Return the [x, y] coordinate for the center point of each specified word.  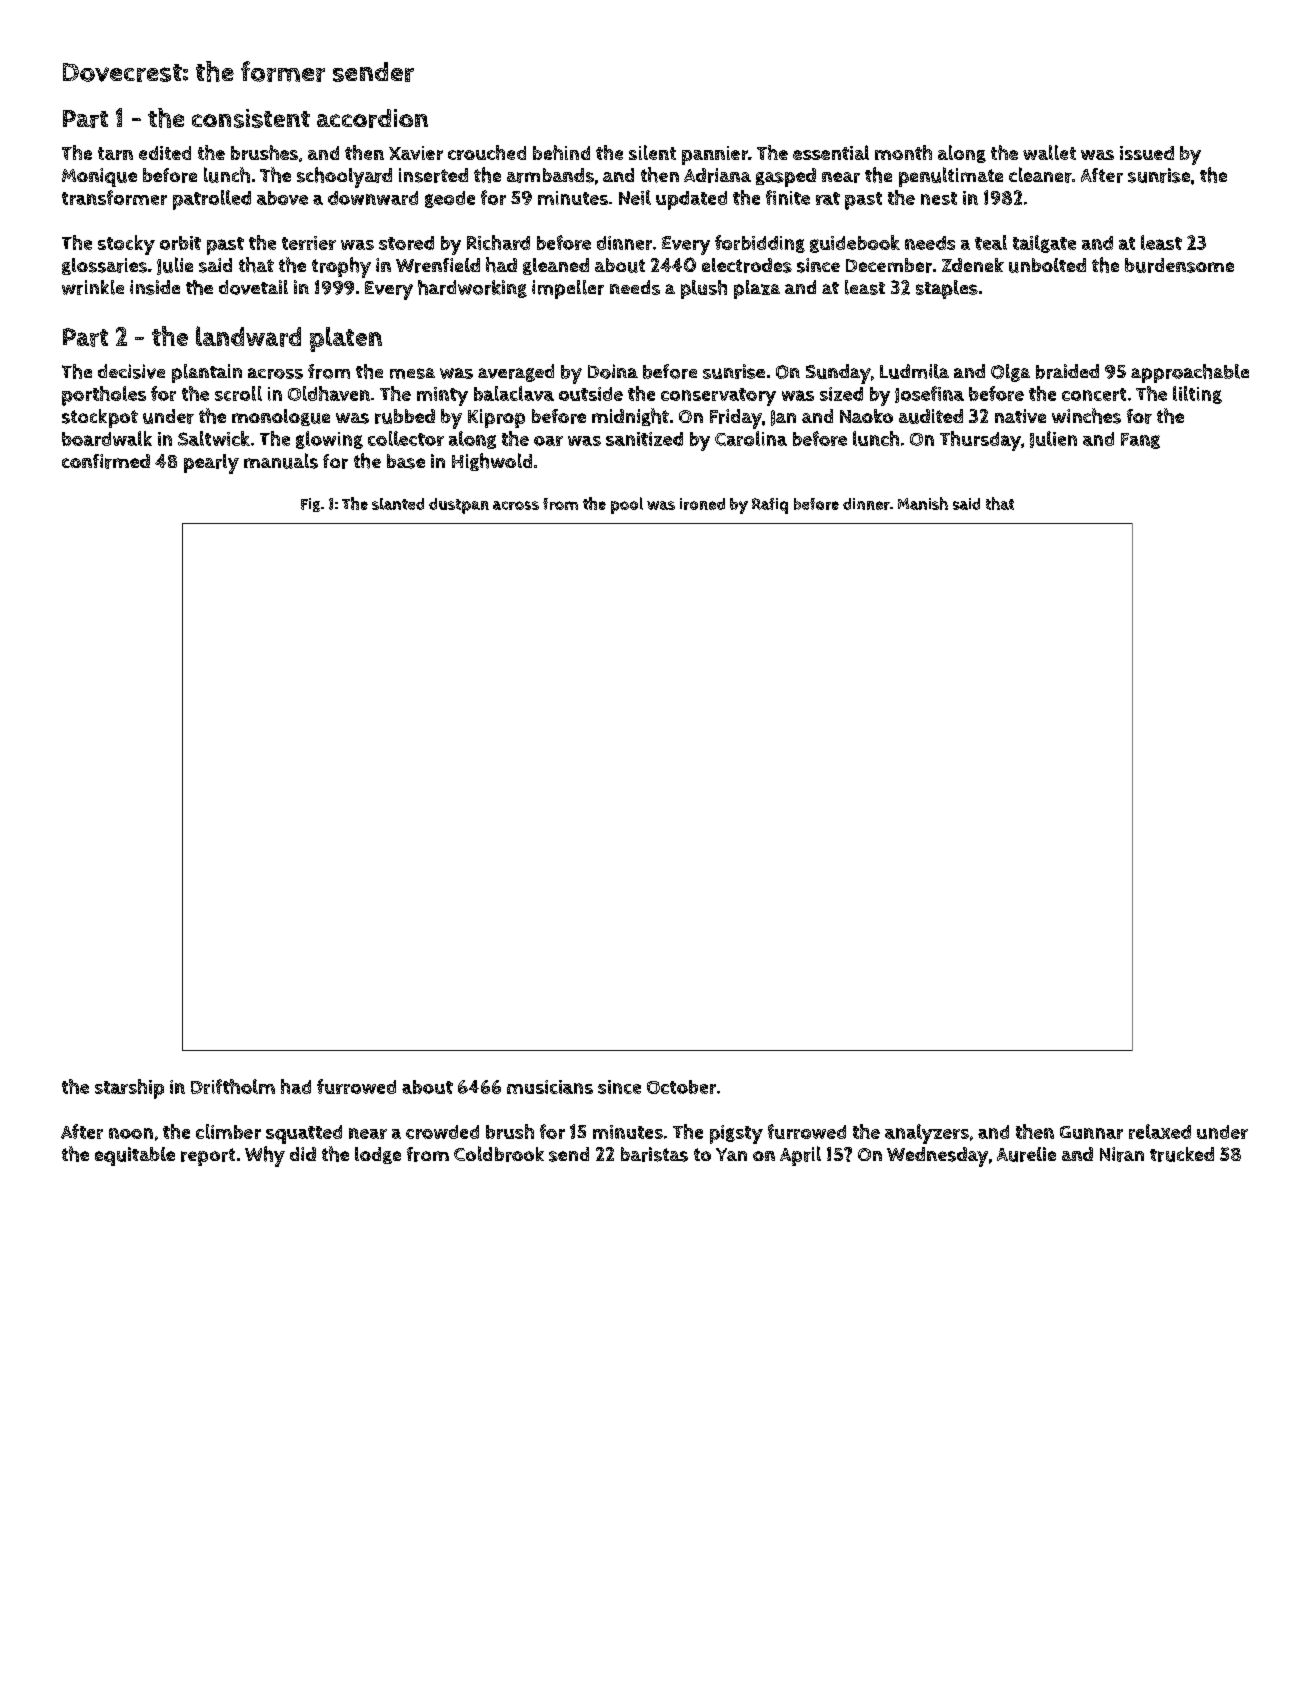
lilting [1197, 395]
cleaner [1040, 175]
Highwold [492, 462]
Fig [310, 505]
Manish [923, 503]
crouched [487, 152]
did [303, 1154]
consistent [251, 118]
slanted [398, 504]
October [681, 1087]
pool [627, 505]
